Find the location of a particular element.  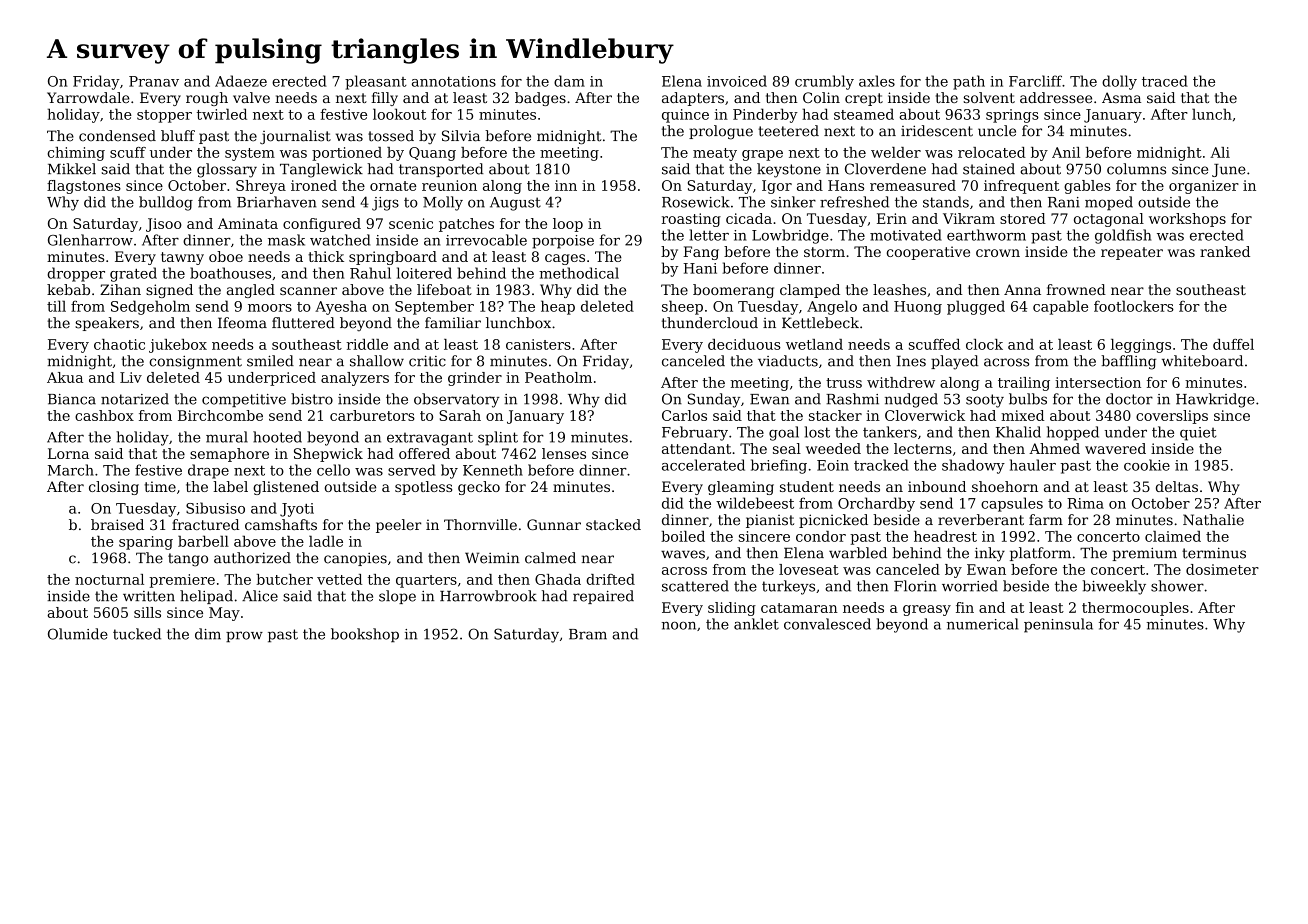

Olumide is located at coordinates (78, 634).
